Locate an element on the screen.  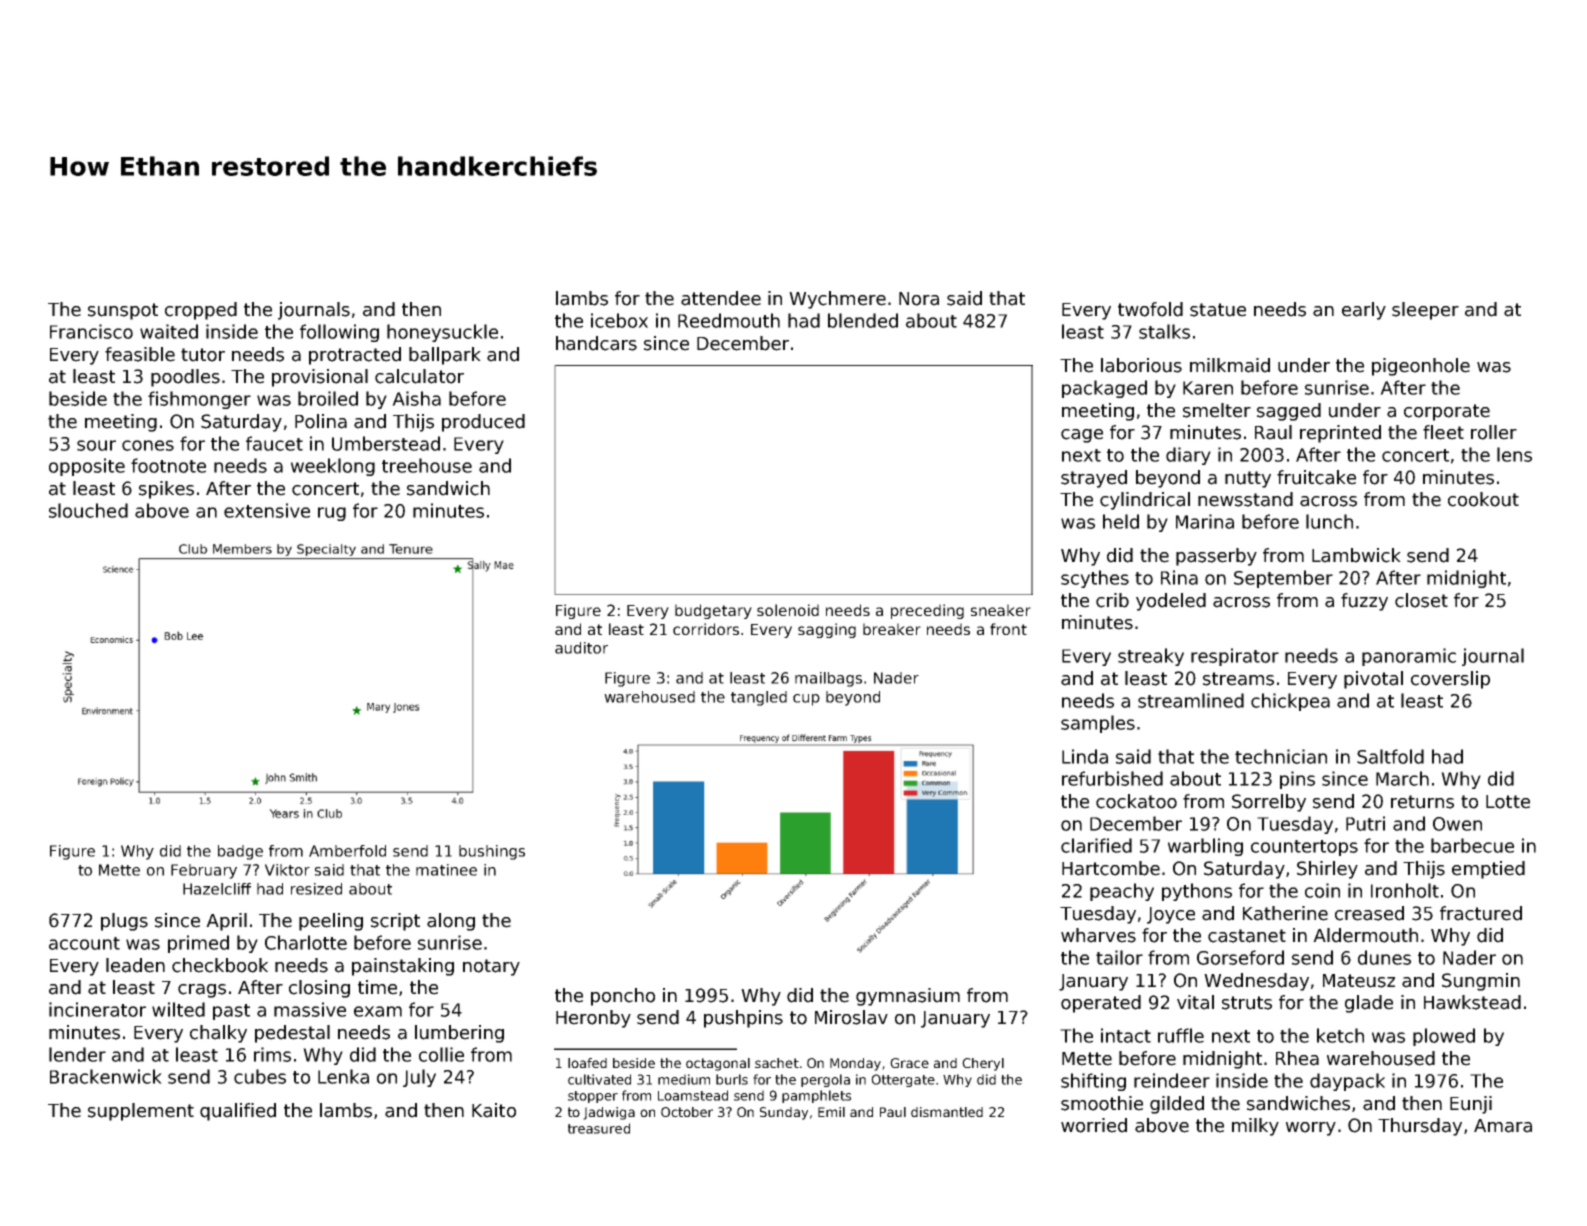
matinee is located at coordinates (446, 870).
